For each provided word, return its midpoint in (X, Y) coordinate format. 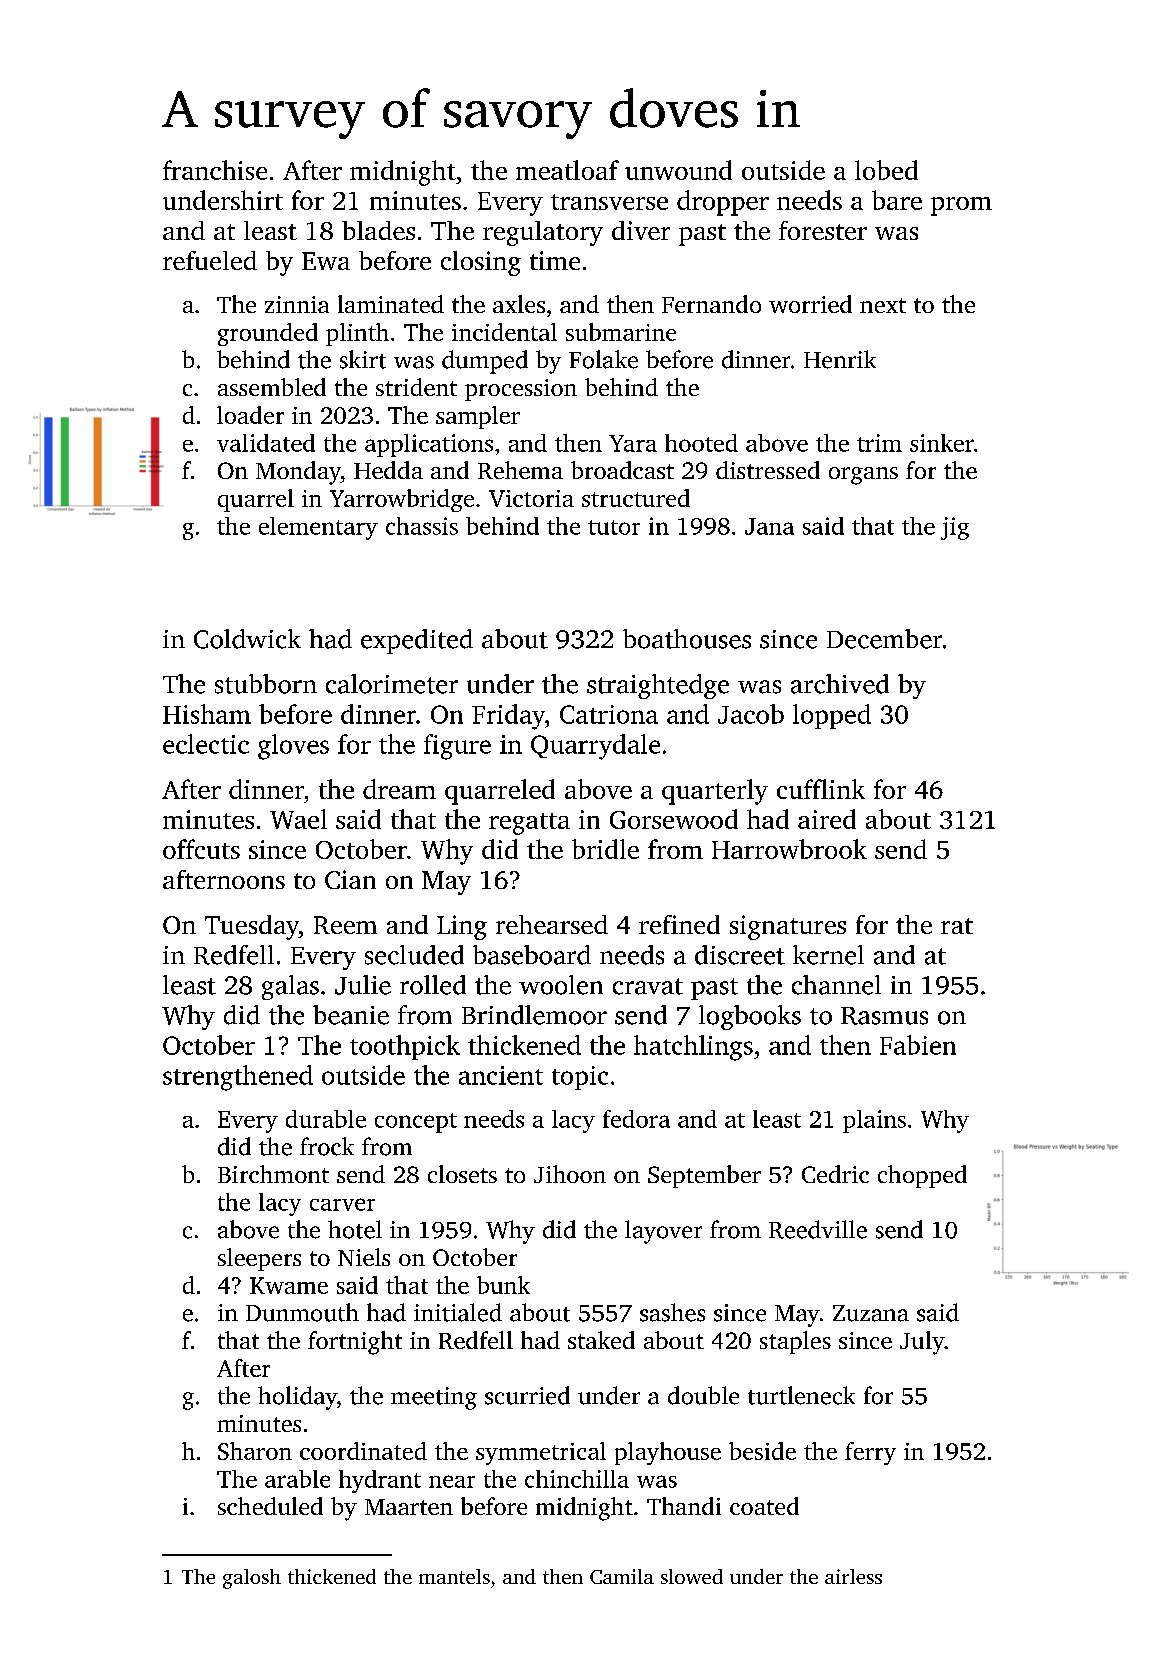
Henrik (840, 359)
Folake (603, 359)
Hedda (388, 470)
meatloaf (567, 170)
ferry (870, 1453)
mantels (454, 1576)
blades (378, 230)
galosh (252, 1579)
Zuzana (871, 1313)
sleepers (259, 1259)
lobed (886, 170)
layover (663, 1232)
